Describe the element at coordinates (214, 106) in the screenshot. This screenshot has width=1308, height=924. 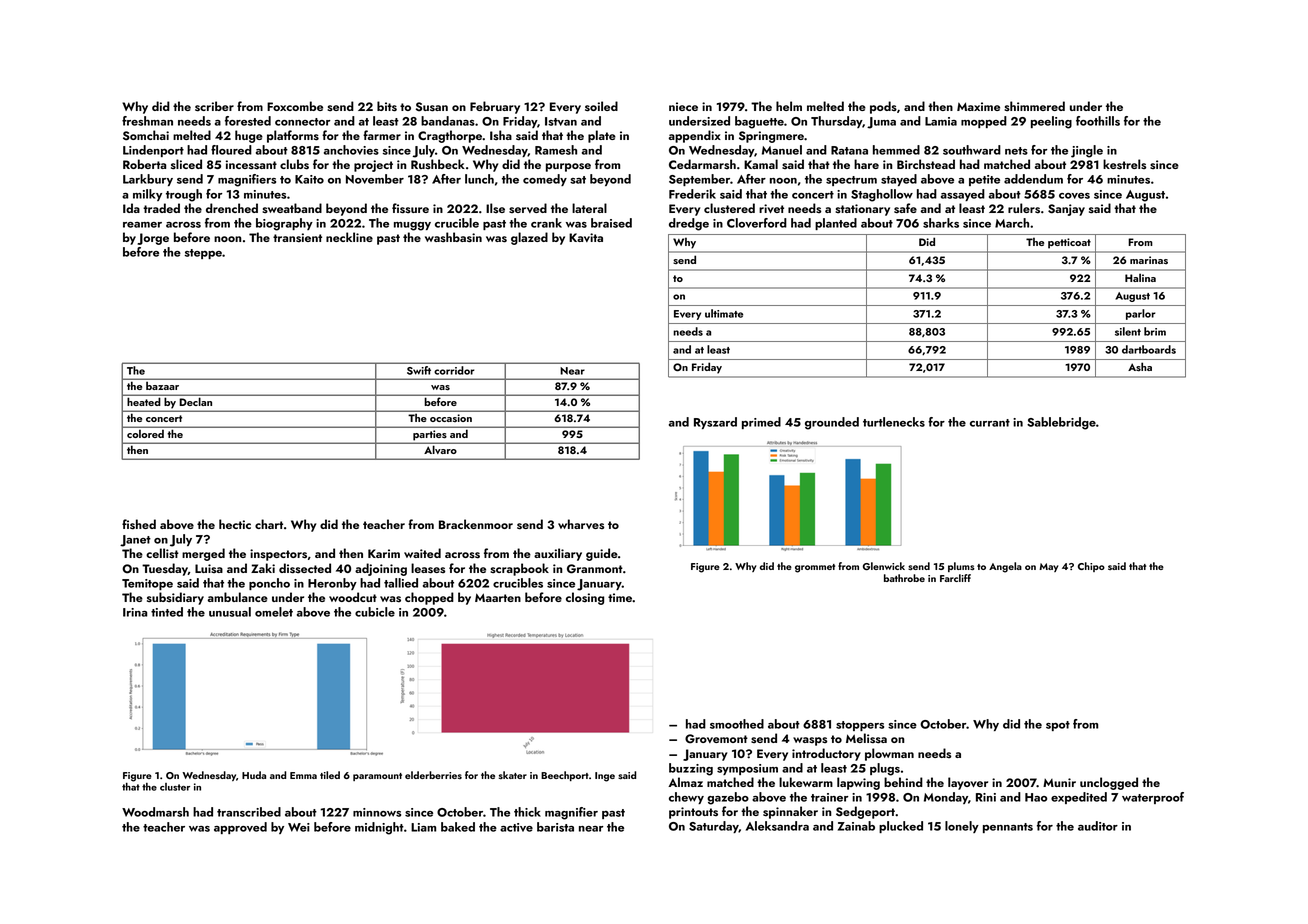
I see `scriber` at that location.
